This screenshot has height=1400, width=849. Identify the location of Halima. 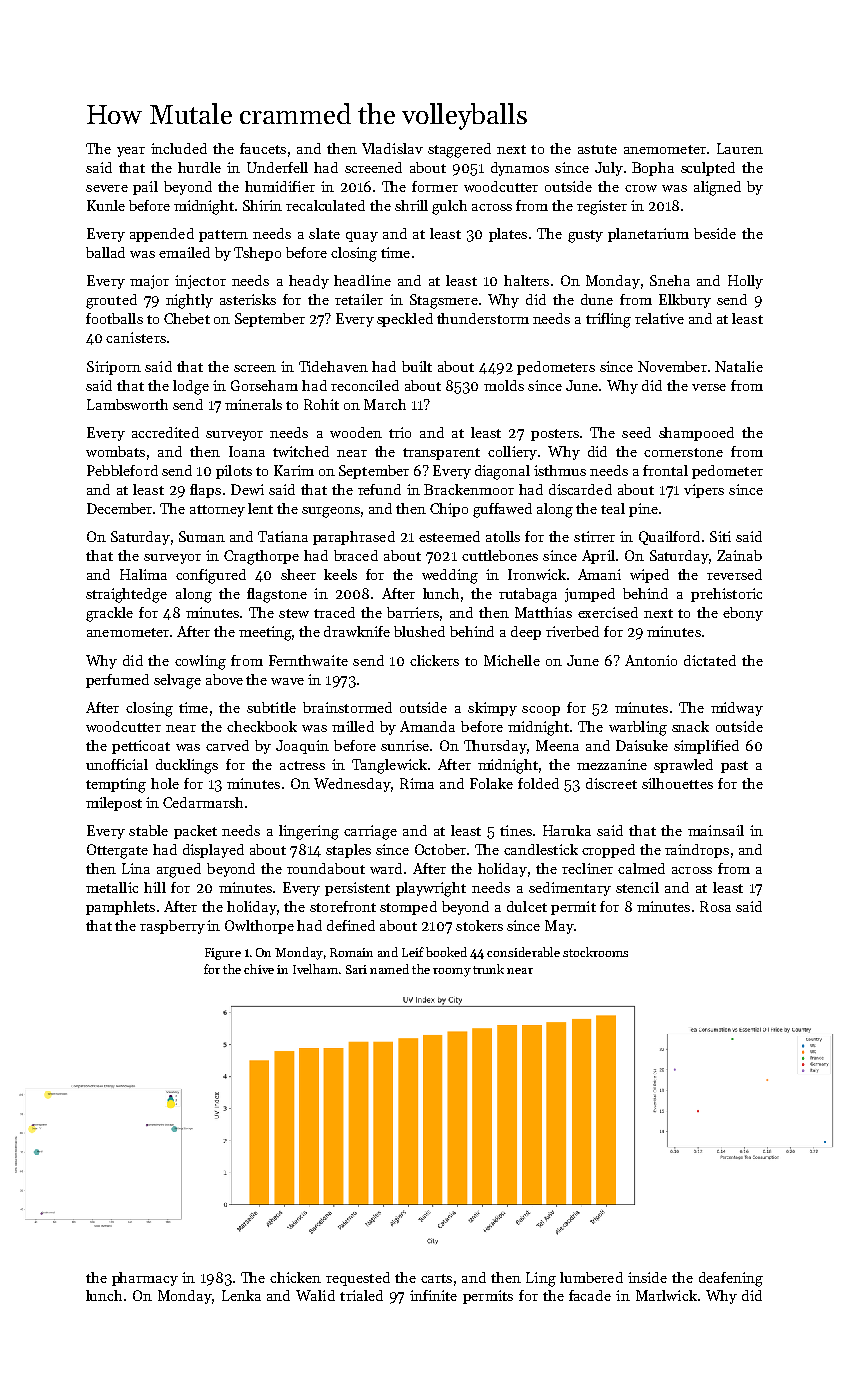
(143, 574).
